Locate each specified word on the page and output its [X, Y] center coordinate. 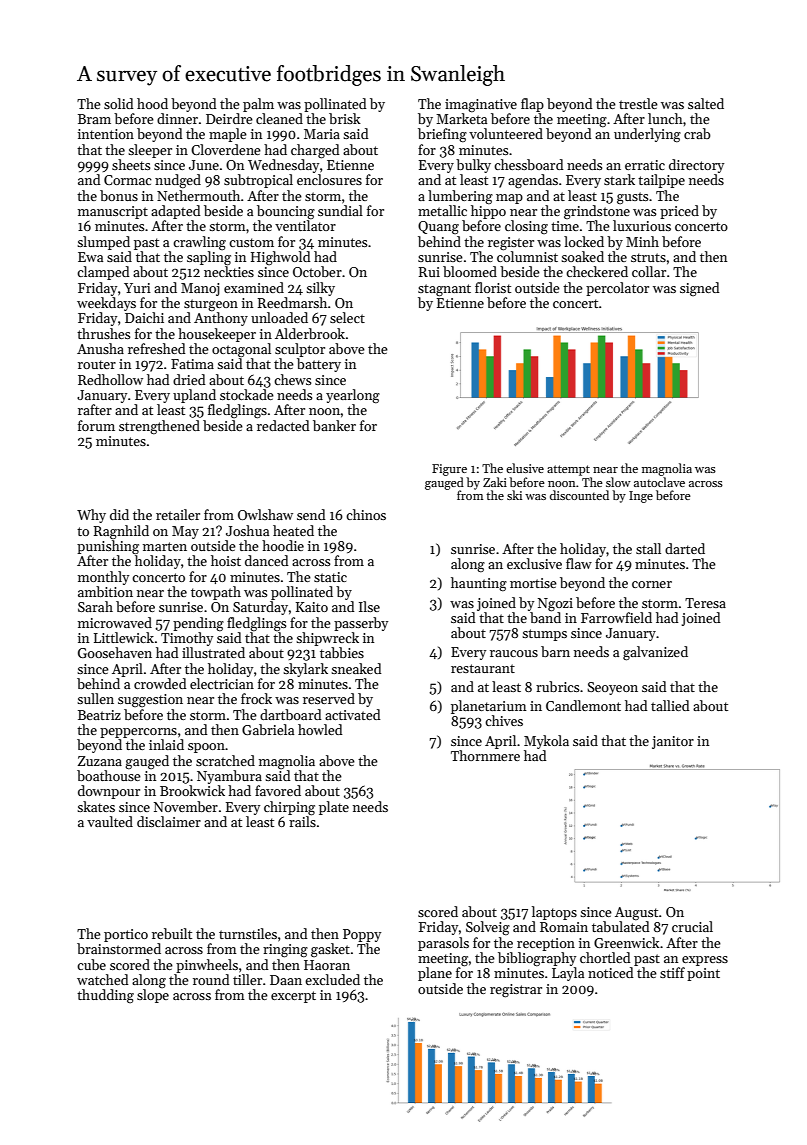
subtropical [258, 181]
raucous [514, 653]
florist [493, 287]
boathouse [109, 775]
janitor [673, 742]
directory [696, 166]
